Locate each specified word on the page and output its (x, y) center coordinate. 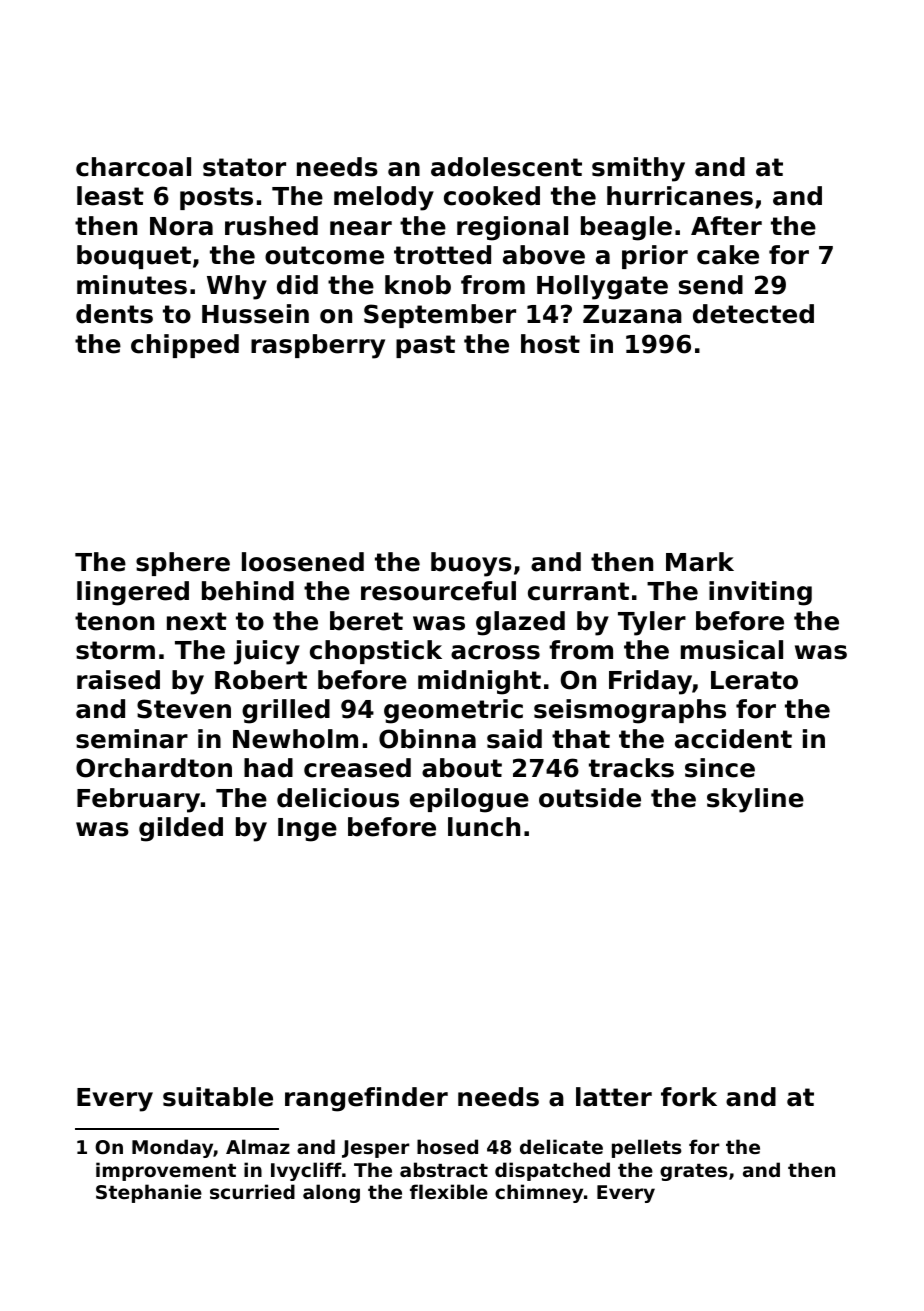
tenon (114, 621)
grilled (286, 711)
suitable (218, 1097)
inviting (760, 593)
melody (384, 198)
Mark (700, 562)
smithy (638, 169)
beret (366, 621)
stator (244, 167)
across (495, 652)
